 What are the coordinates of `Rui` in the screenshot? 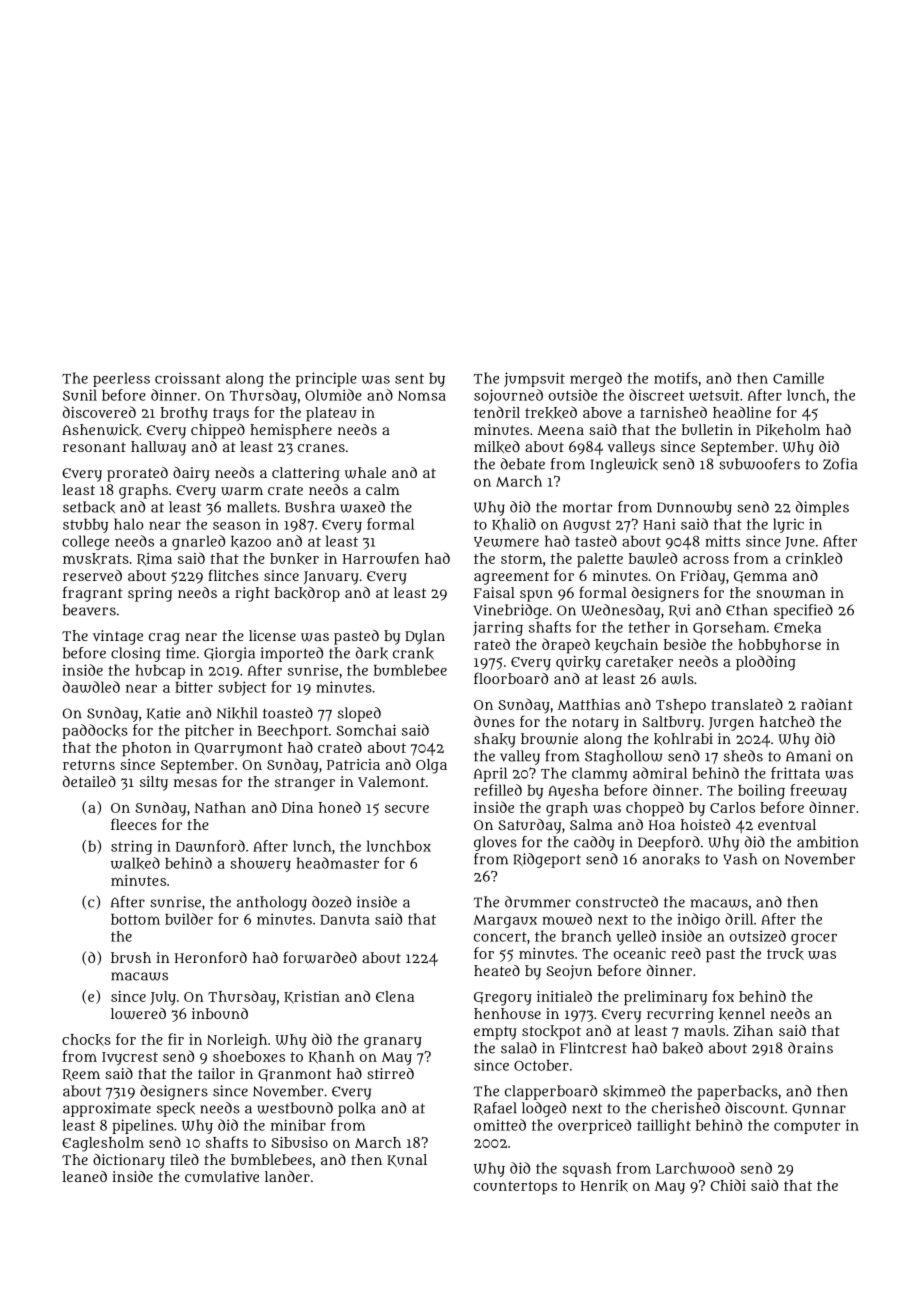 It's located at (679, 610).
